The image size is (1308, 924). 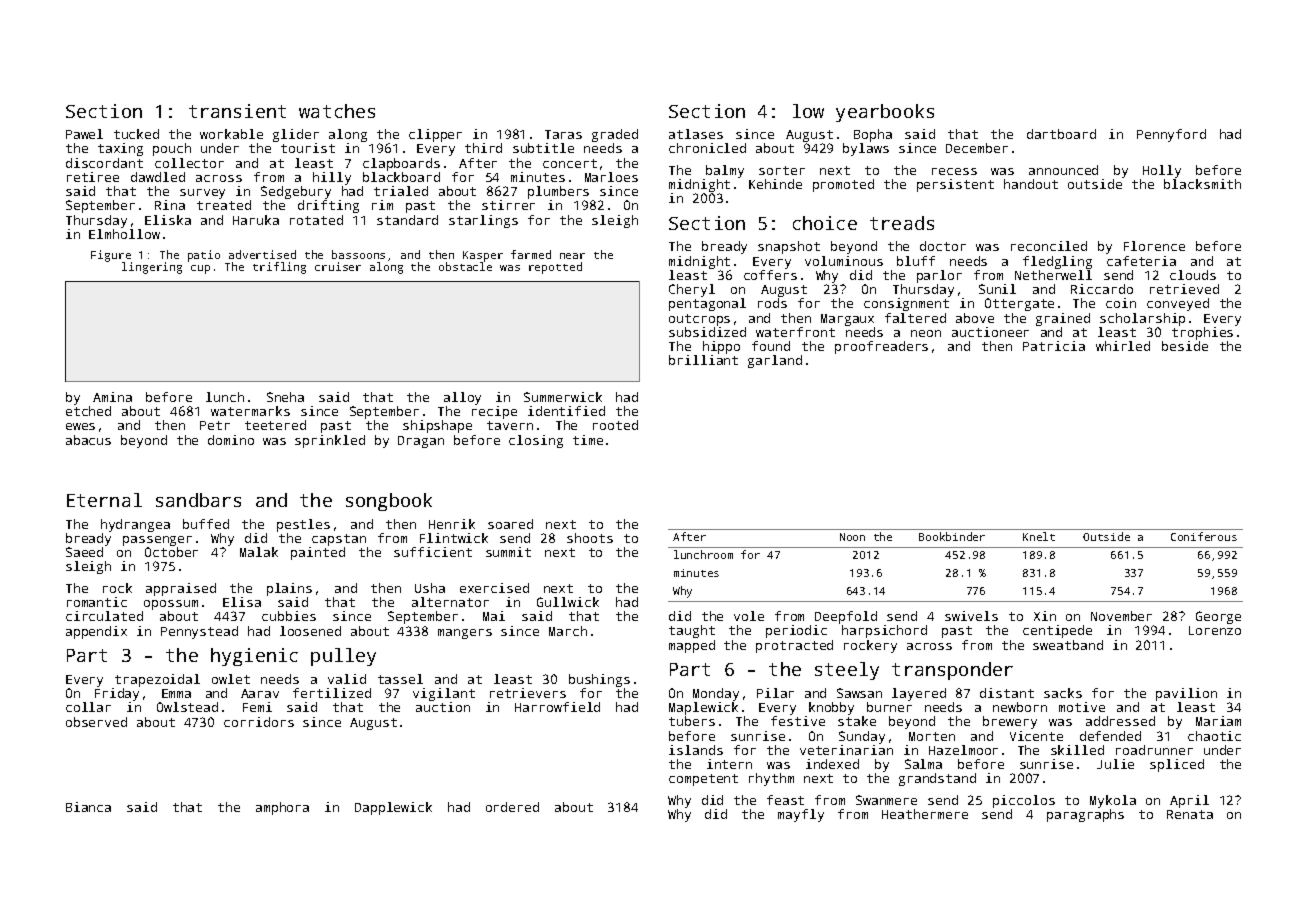 I want to click on Bianca, so click(x=88, y=807).
